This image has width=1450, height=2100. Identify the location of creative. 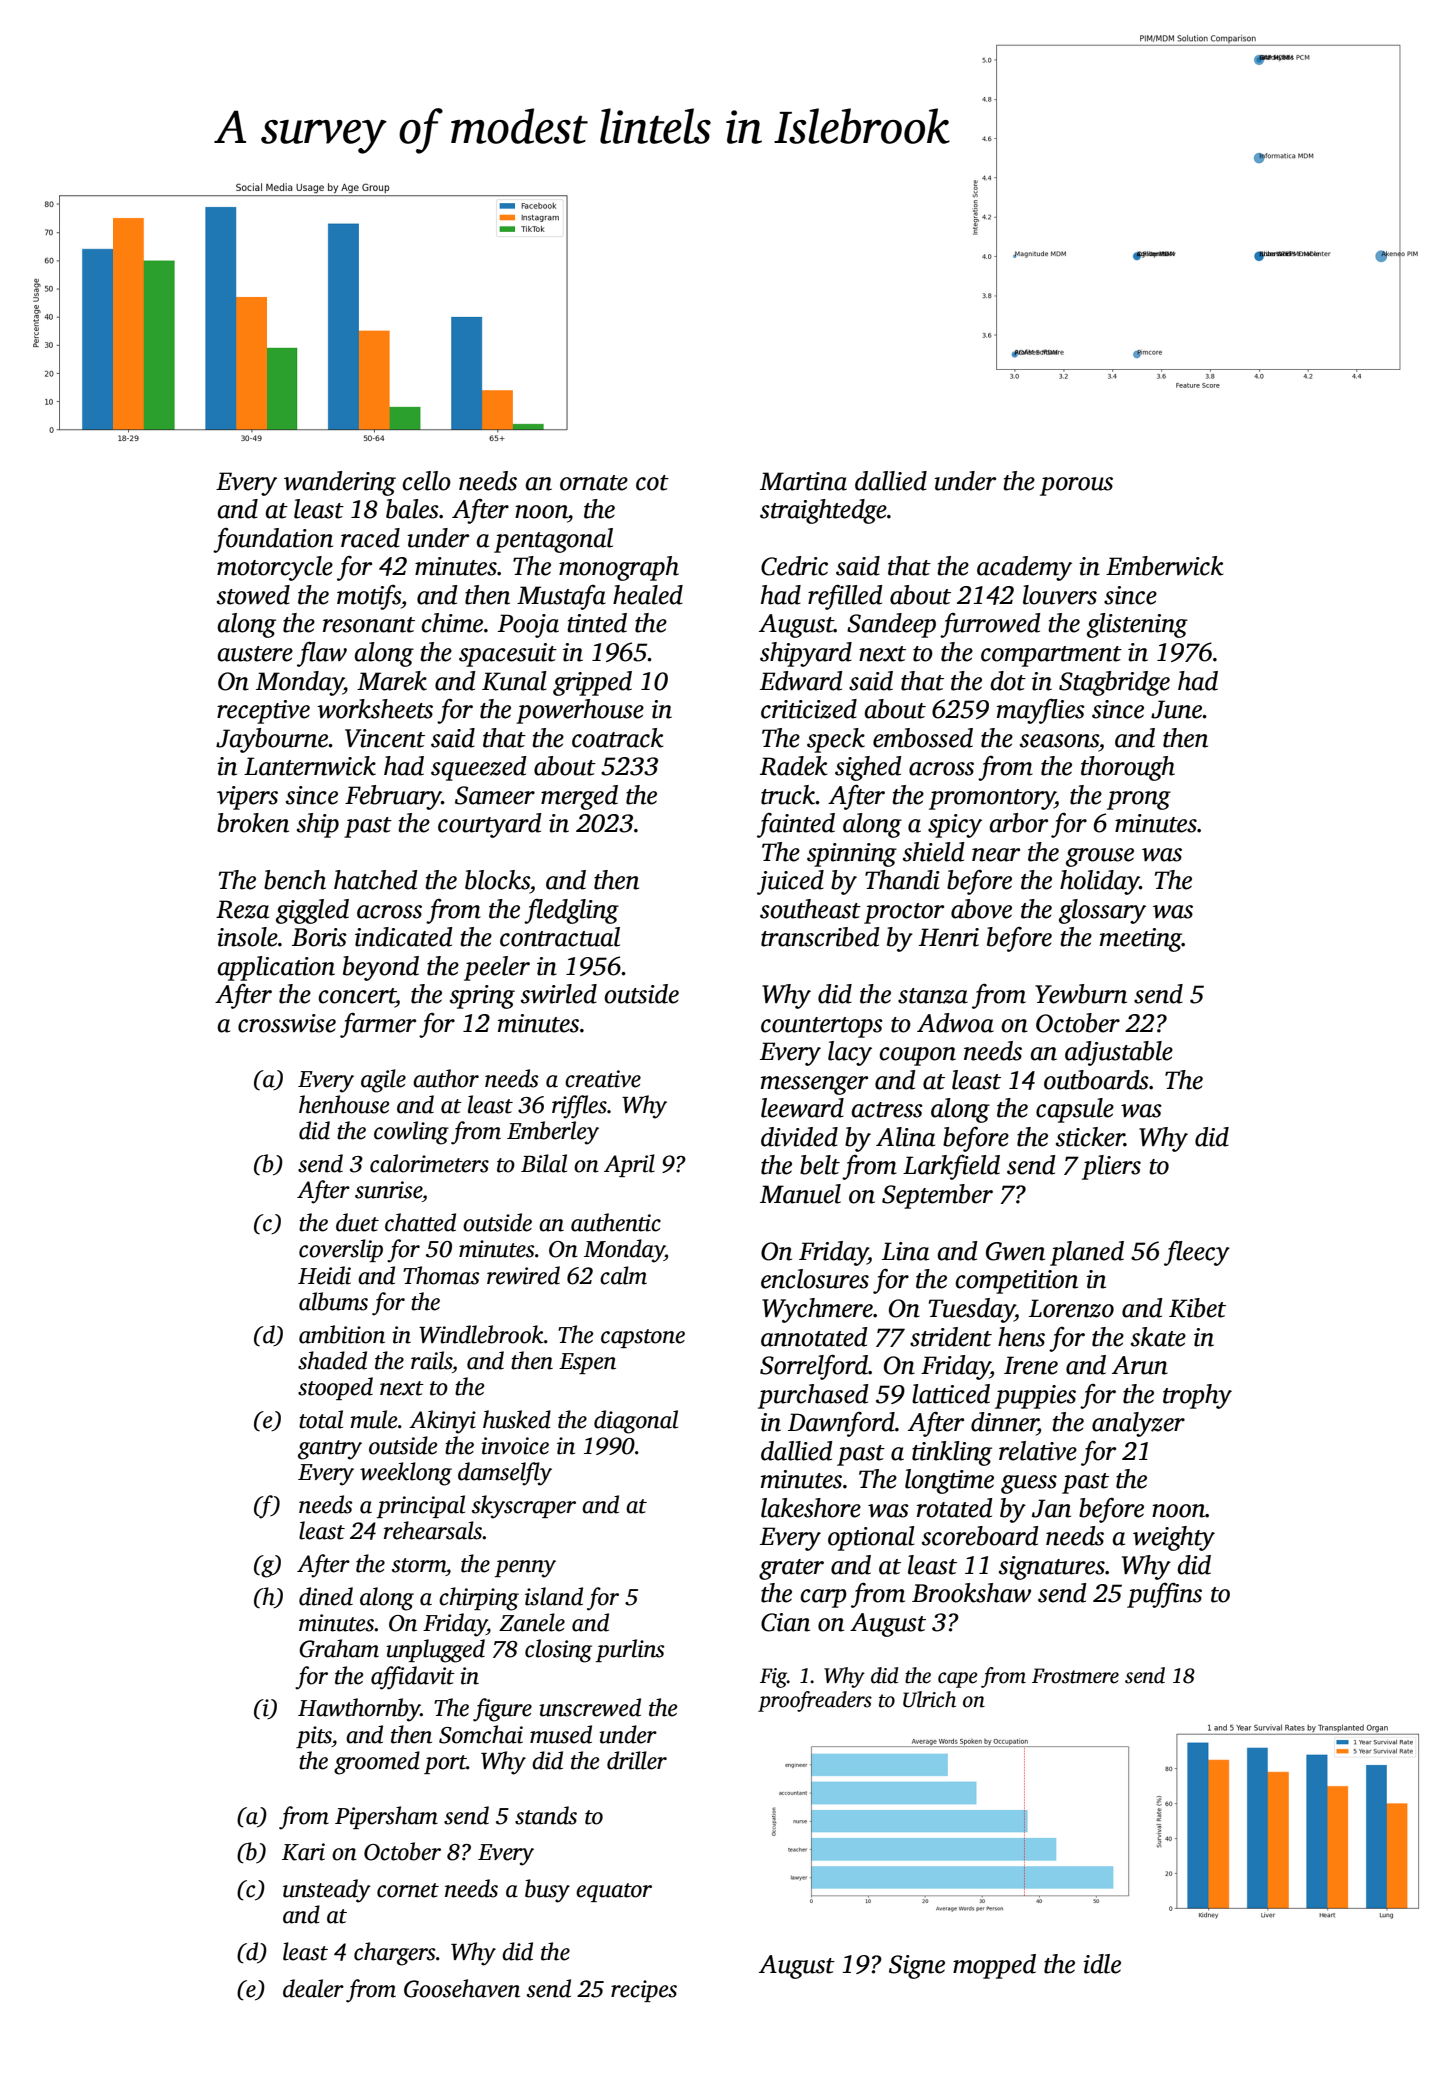
(603, 1079).
